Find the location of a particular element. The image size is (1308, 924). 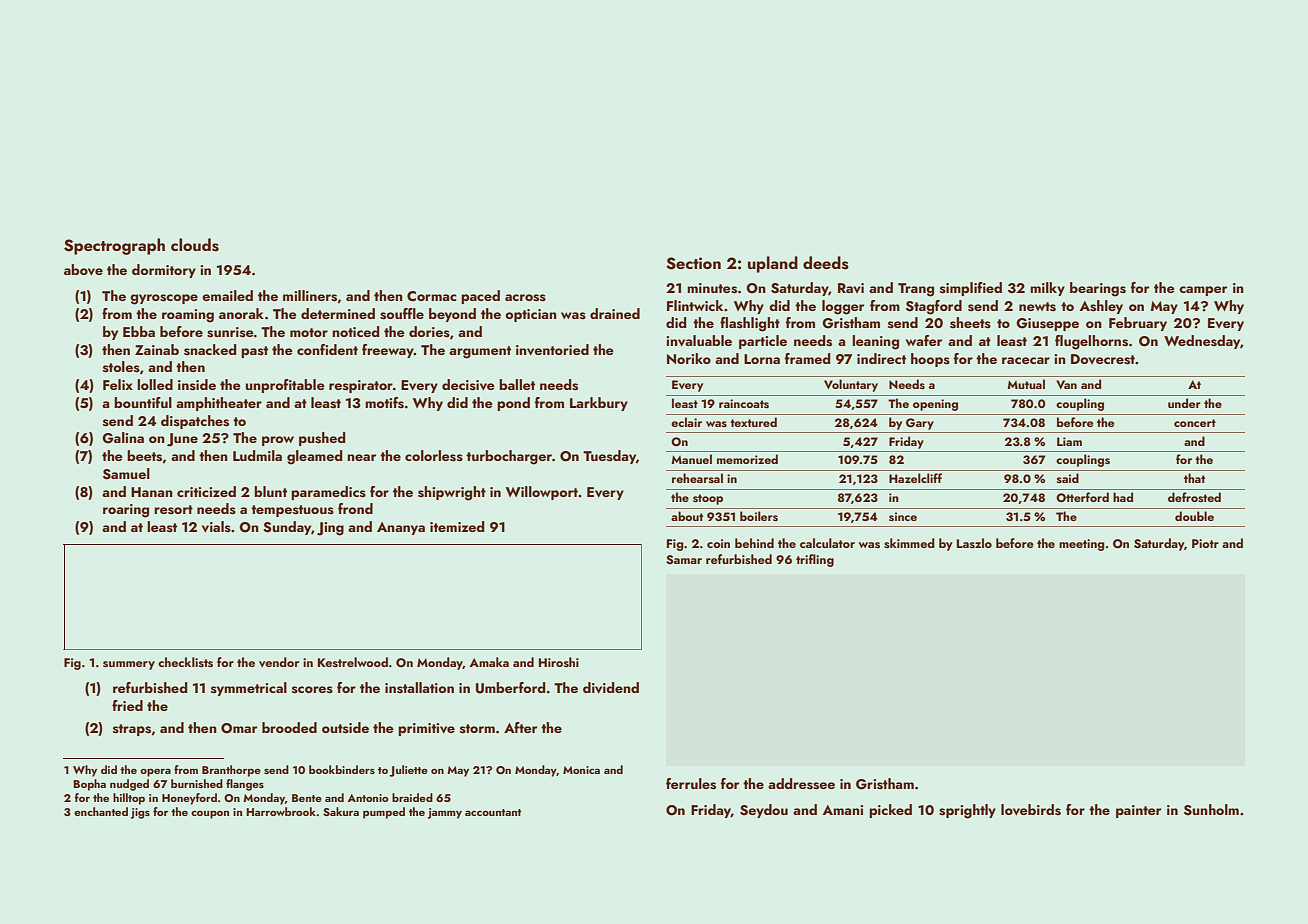

Laszlo is located at coordinates (974, 543).
